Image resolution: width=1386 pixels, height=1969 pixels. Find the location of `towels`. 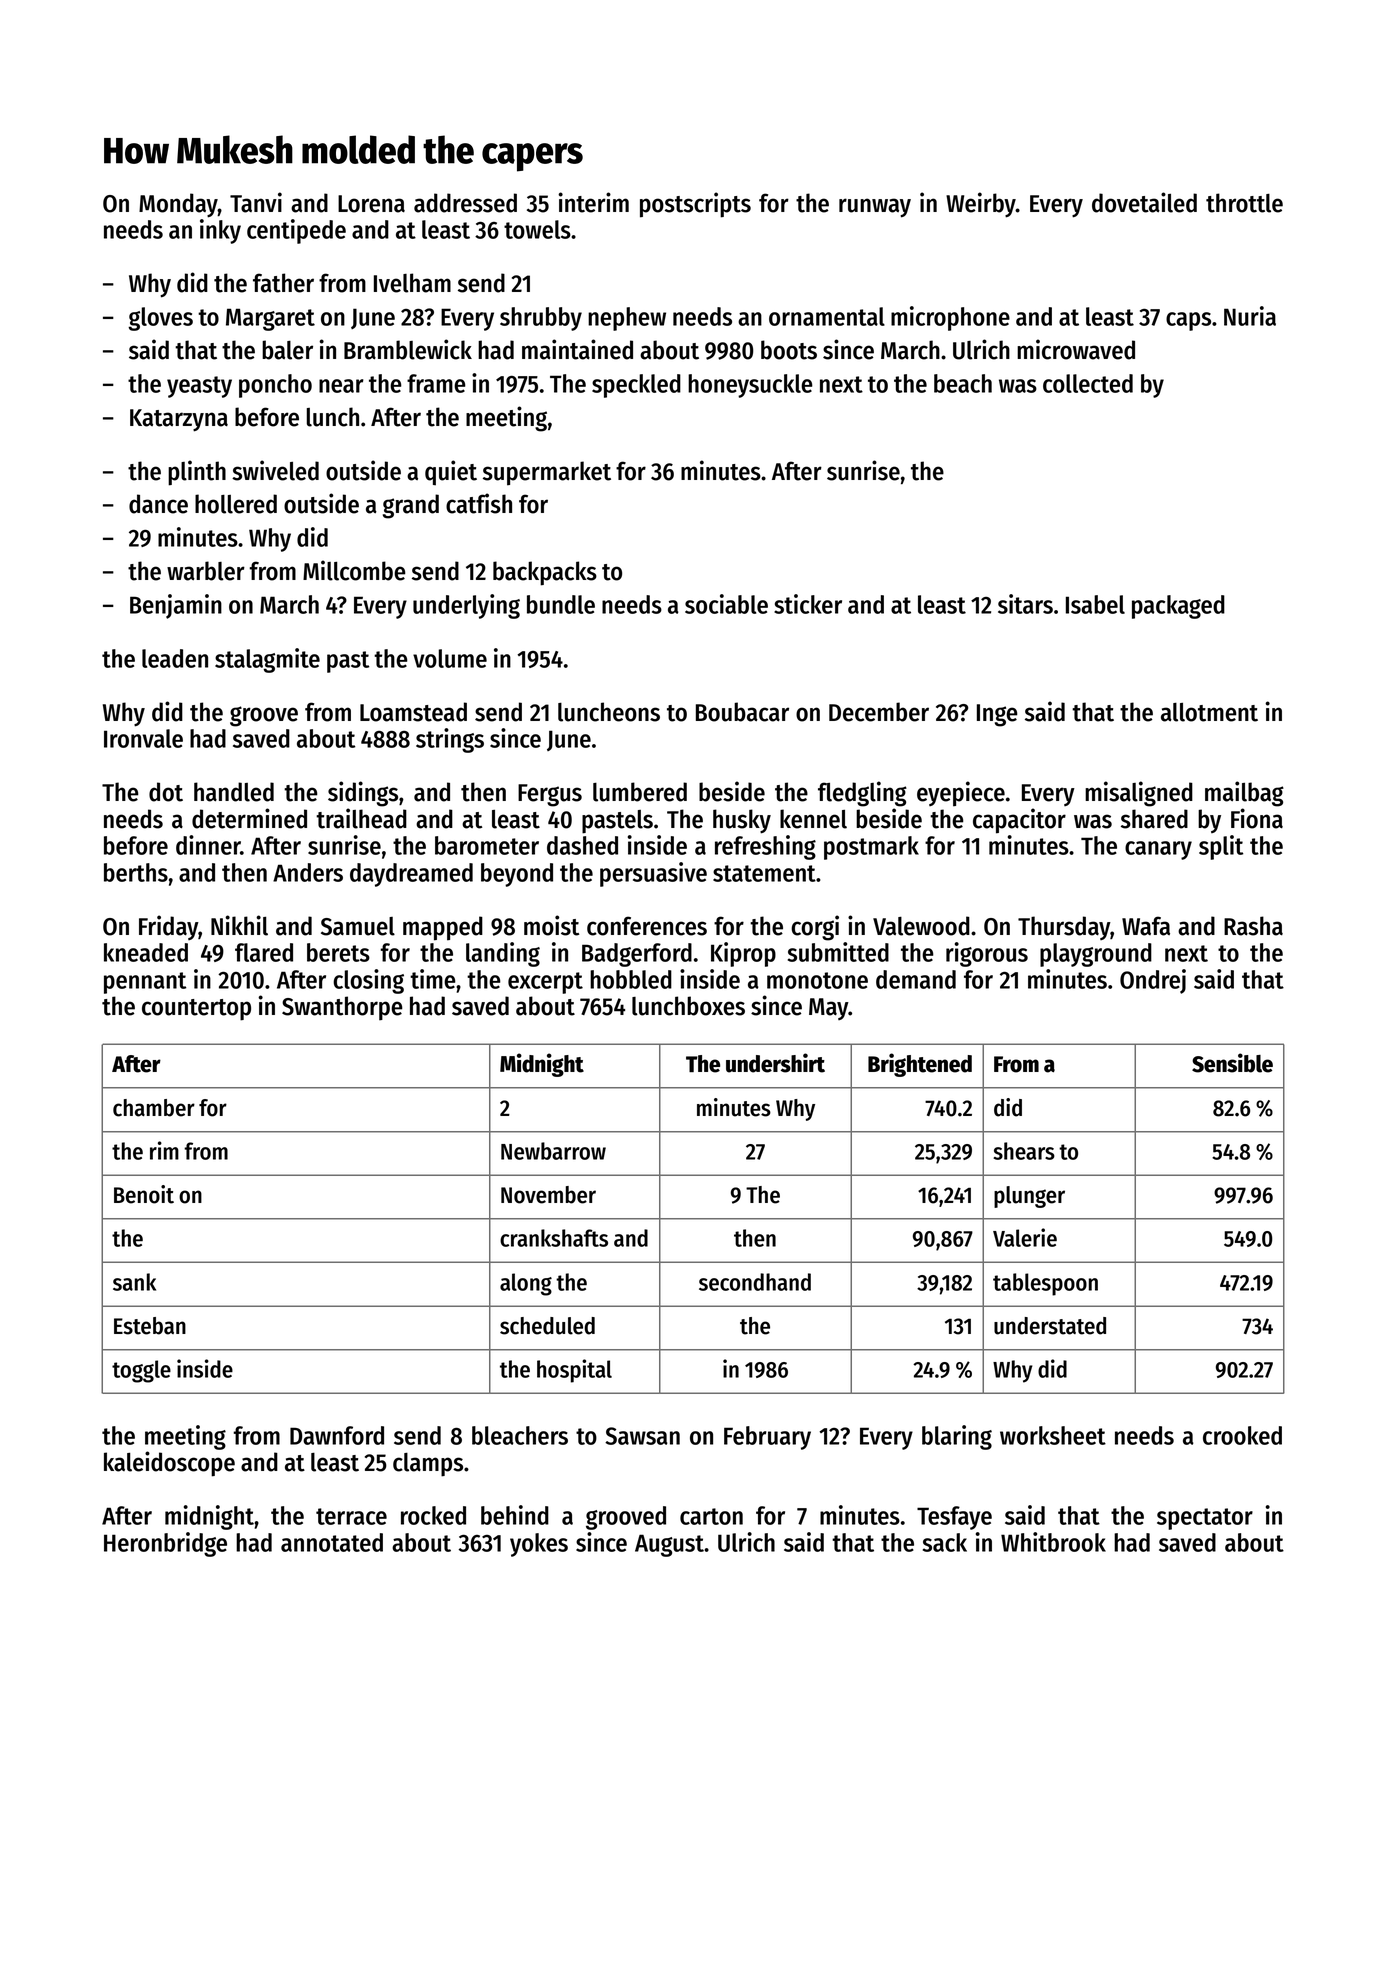

towels is located at coordinates (537, 229).
